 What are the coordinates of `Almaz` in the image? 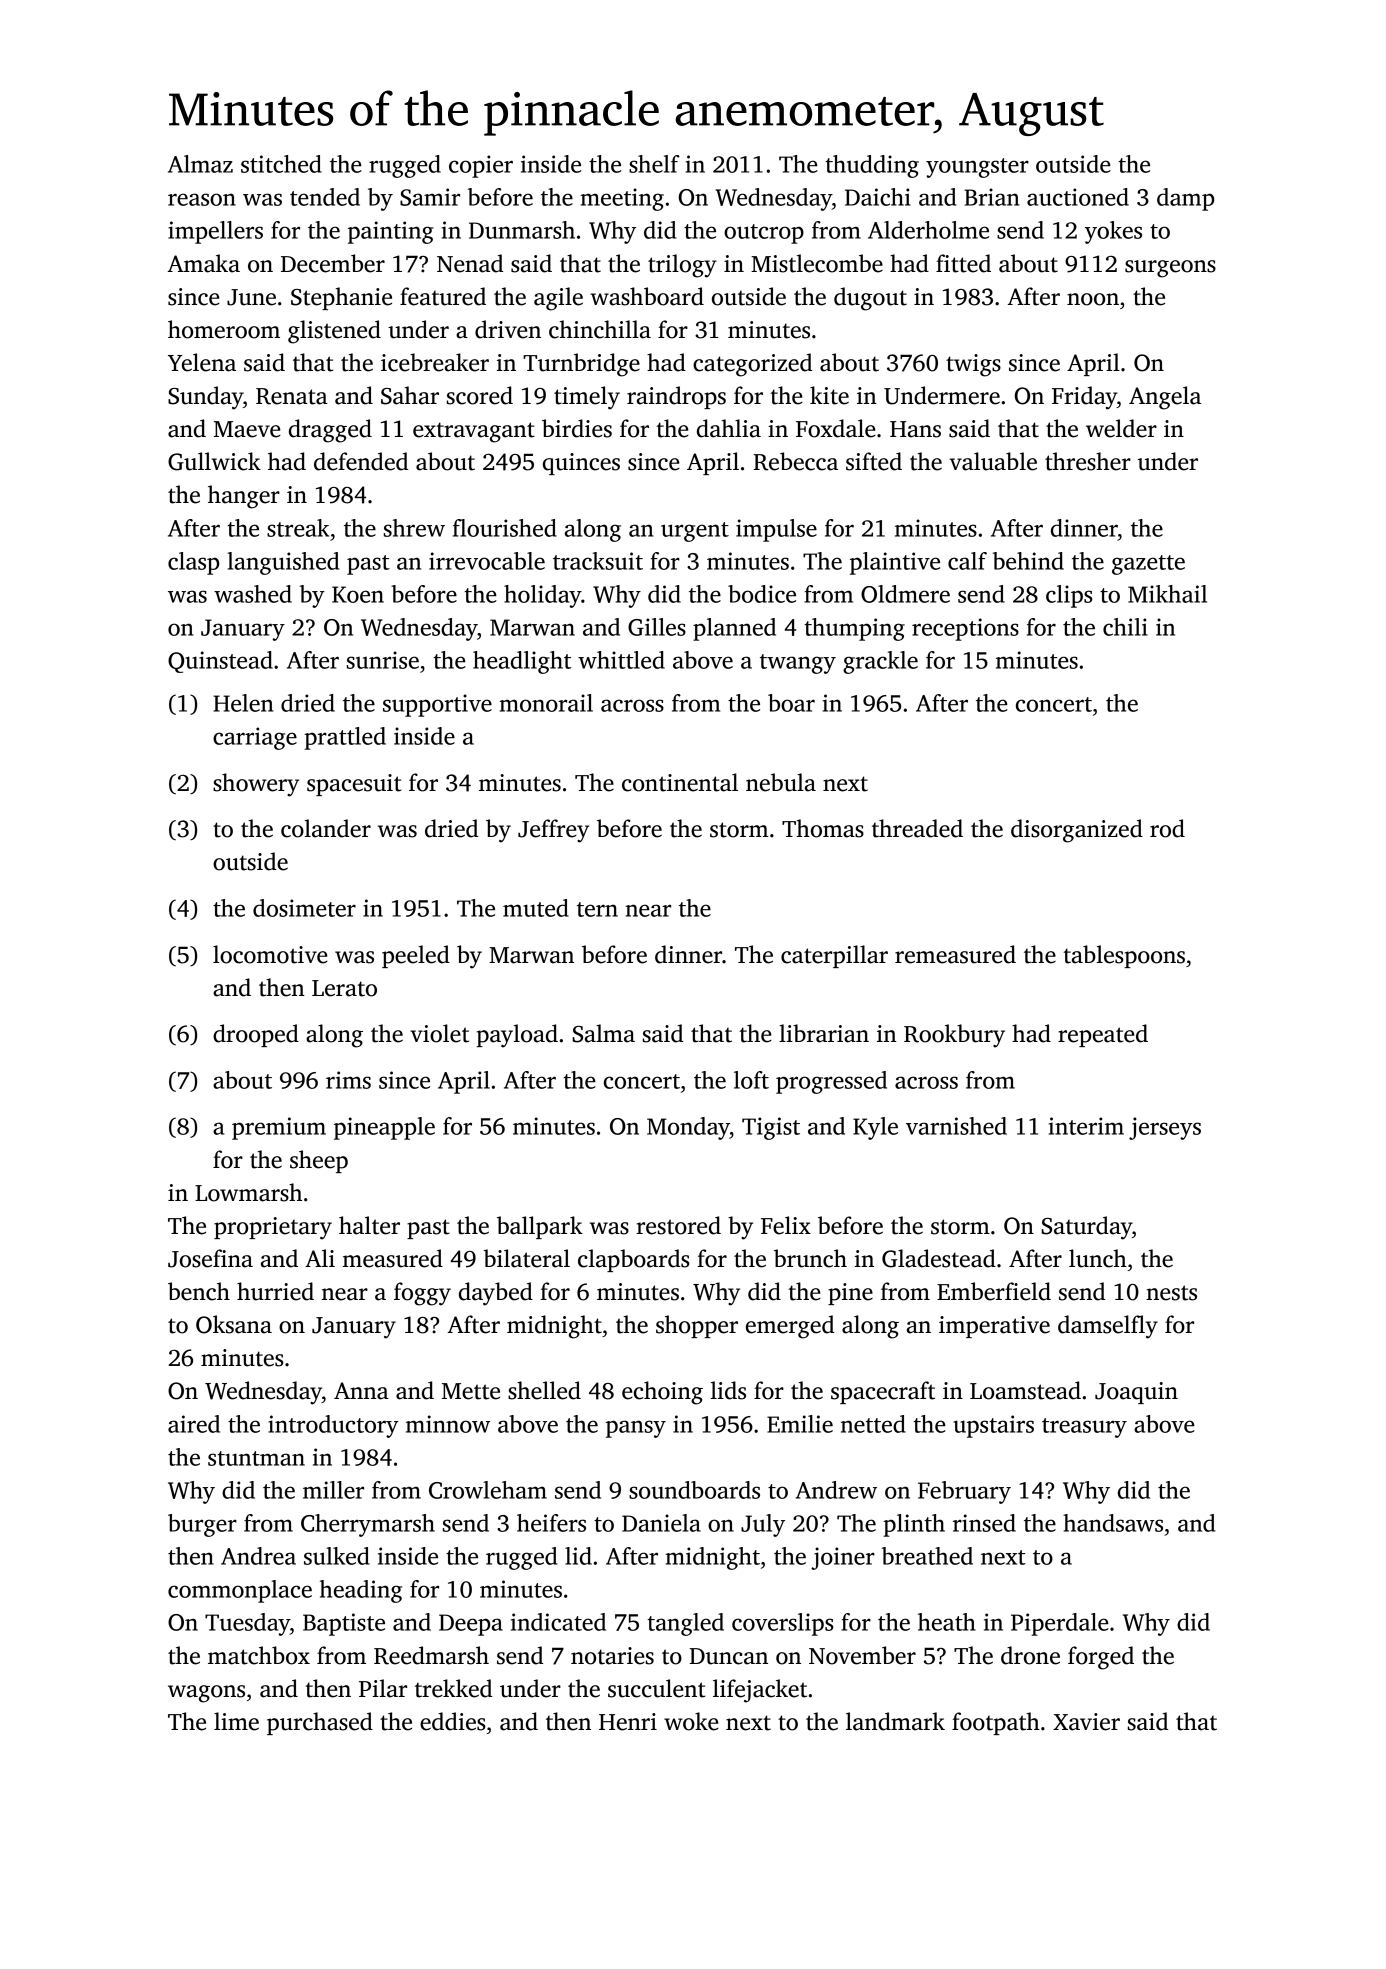 It's located at (200, 164).
